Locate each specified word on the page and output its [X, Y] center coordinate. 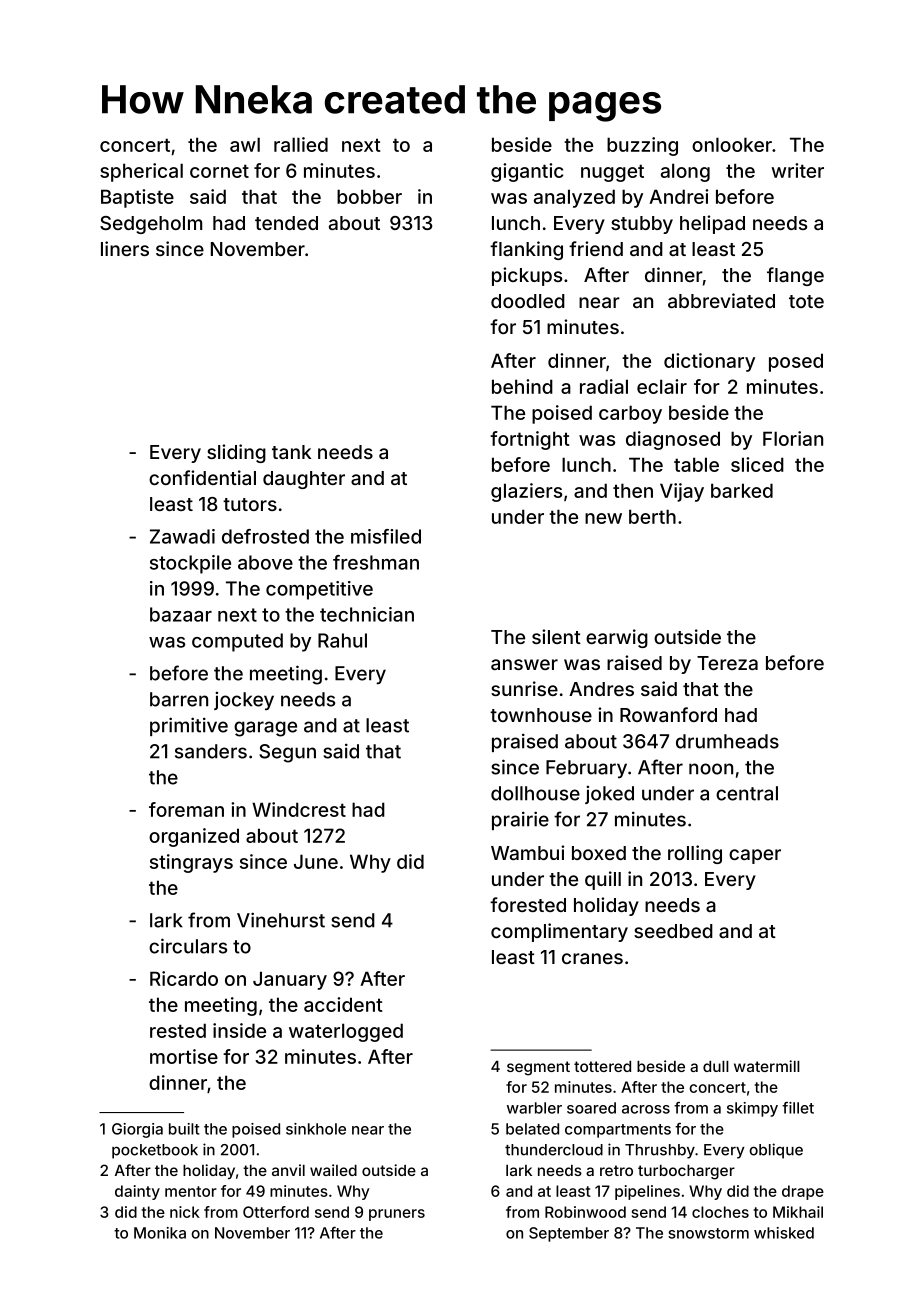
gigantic [527, 172]
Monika [160, 1233]
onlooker [732, 144]
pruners [397, 1215]
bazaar [181, 614]
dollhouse [535, 793]
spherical [141, 172]
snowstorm [708, 1233]
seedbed [673, 931]
